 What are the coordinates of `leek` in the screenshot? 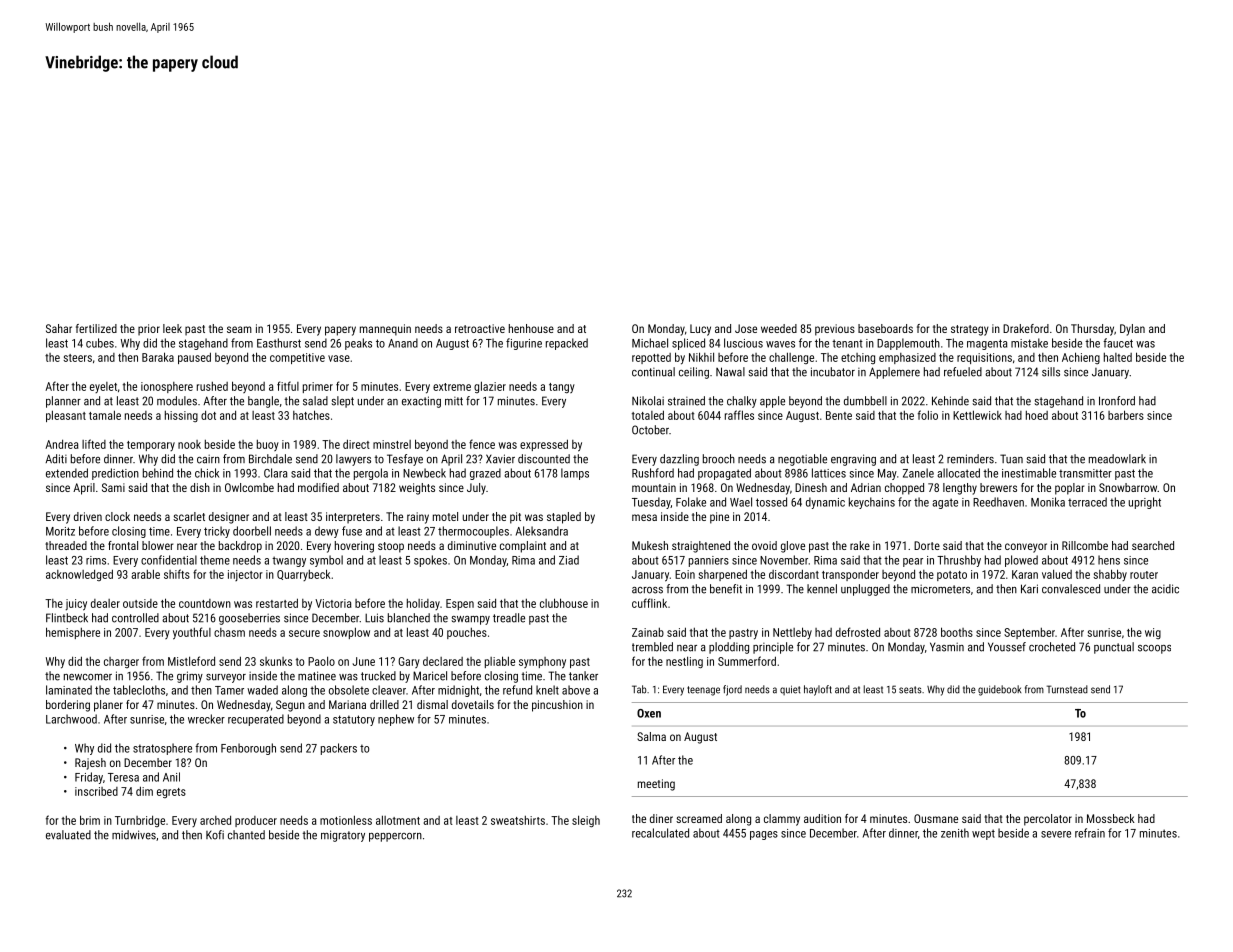 It's located at (172, 328).
